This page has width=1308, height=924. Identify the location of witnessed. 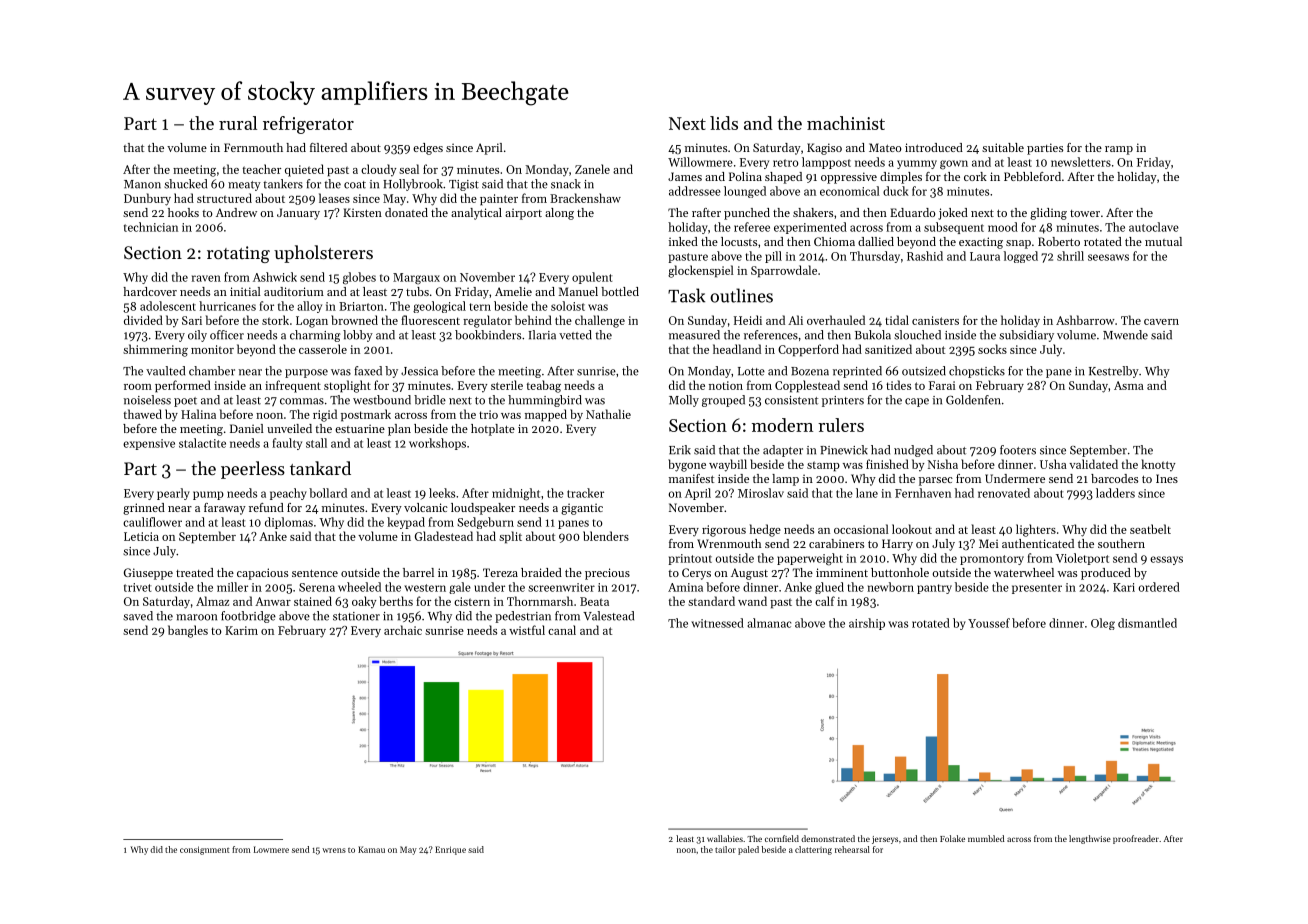
(717, 623).
